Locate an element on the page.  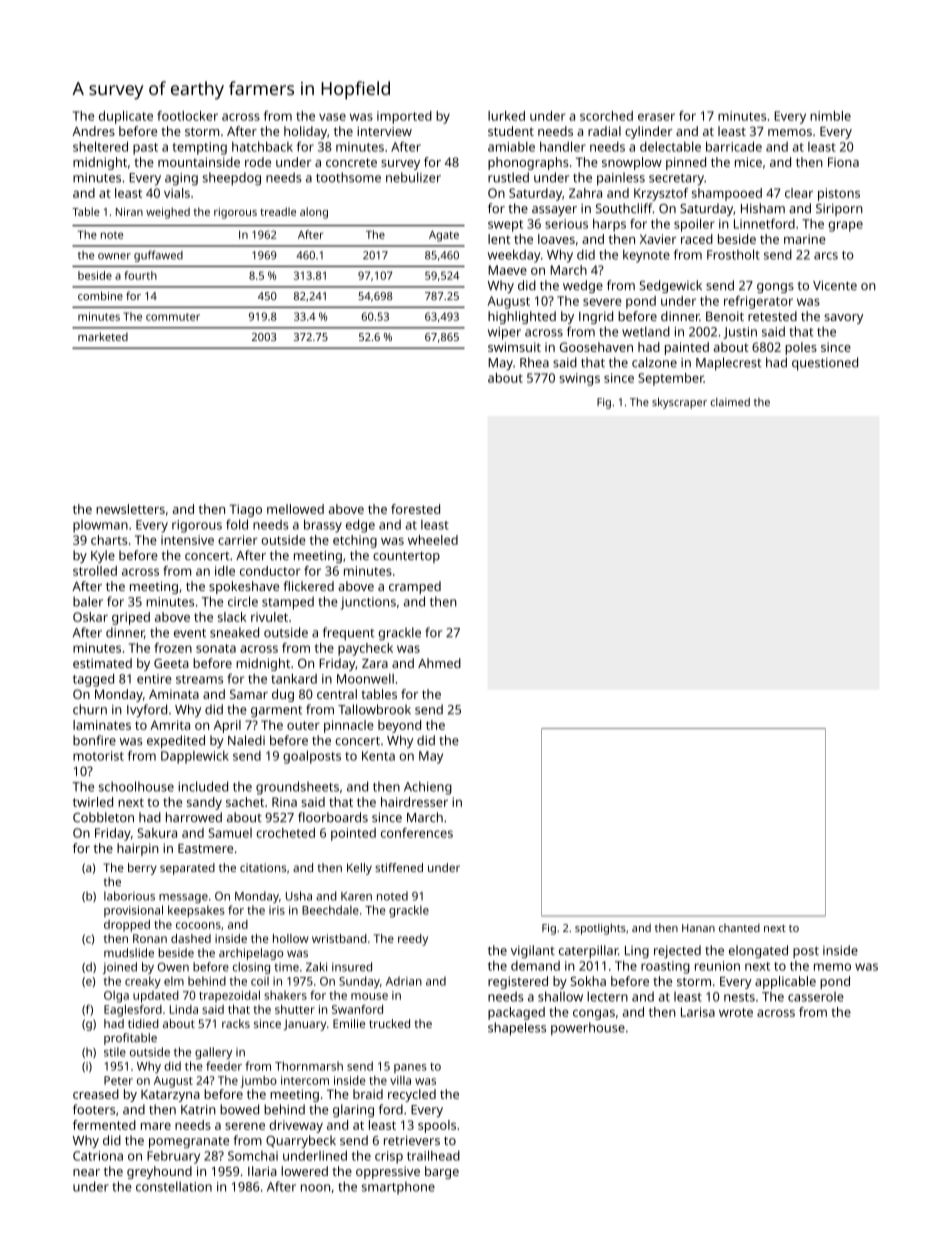
expedited is located at coordinates (176, 741).
